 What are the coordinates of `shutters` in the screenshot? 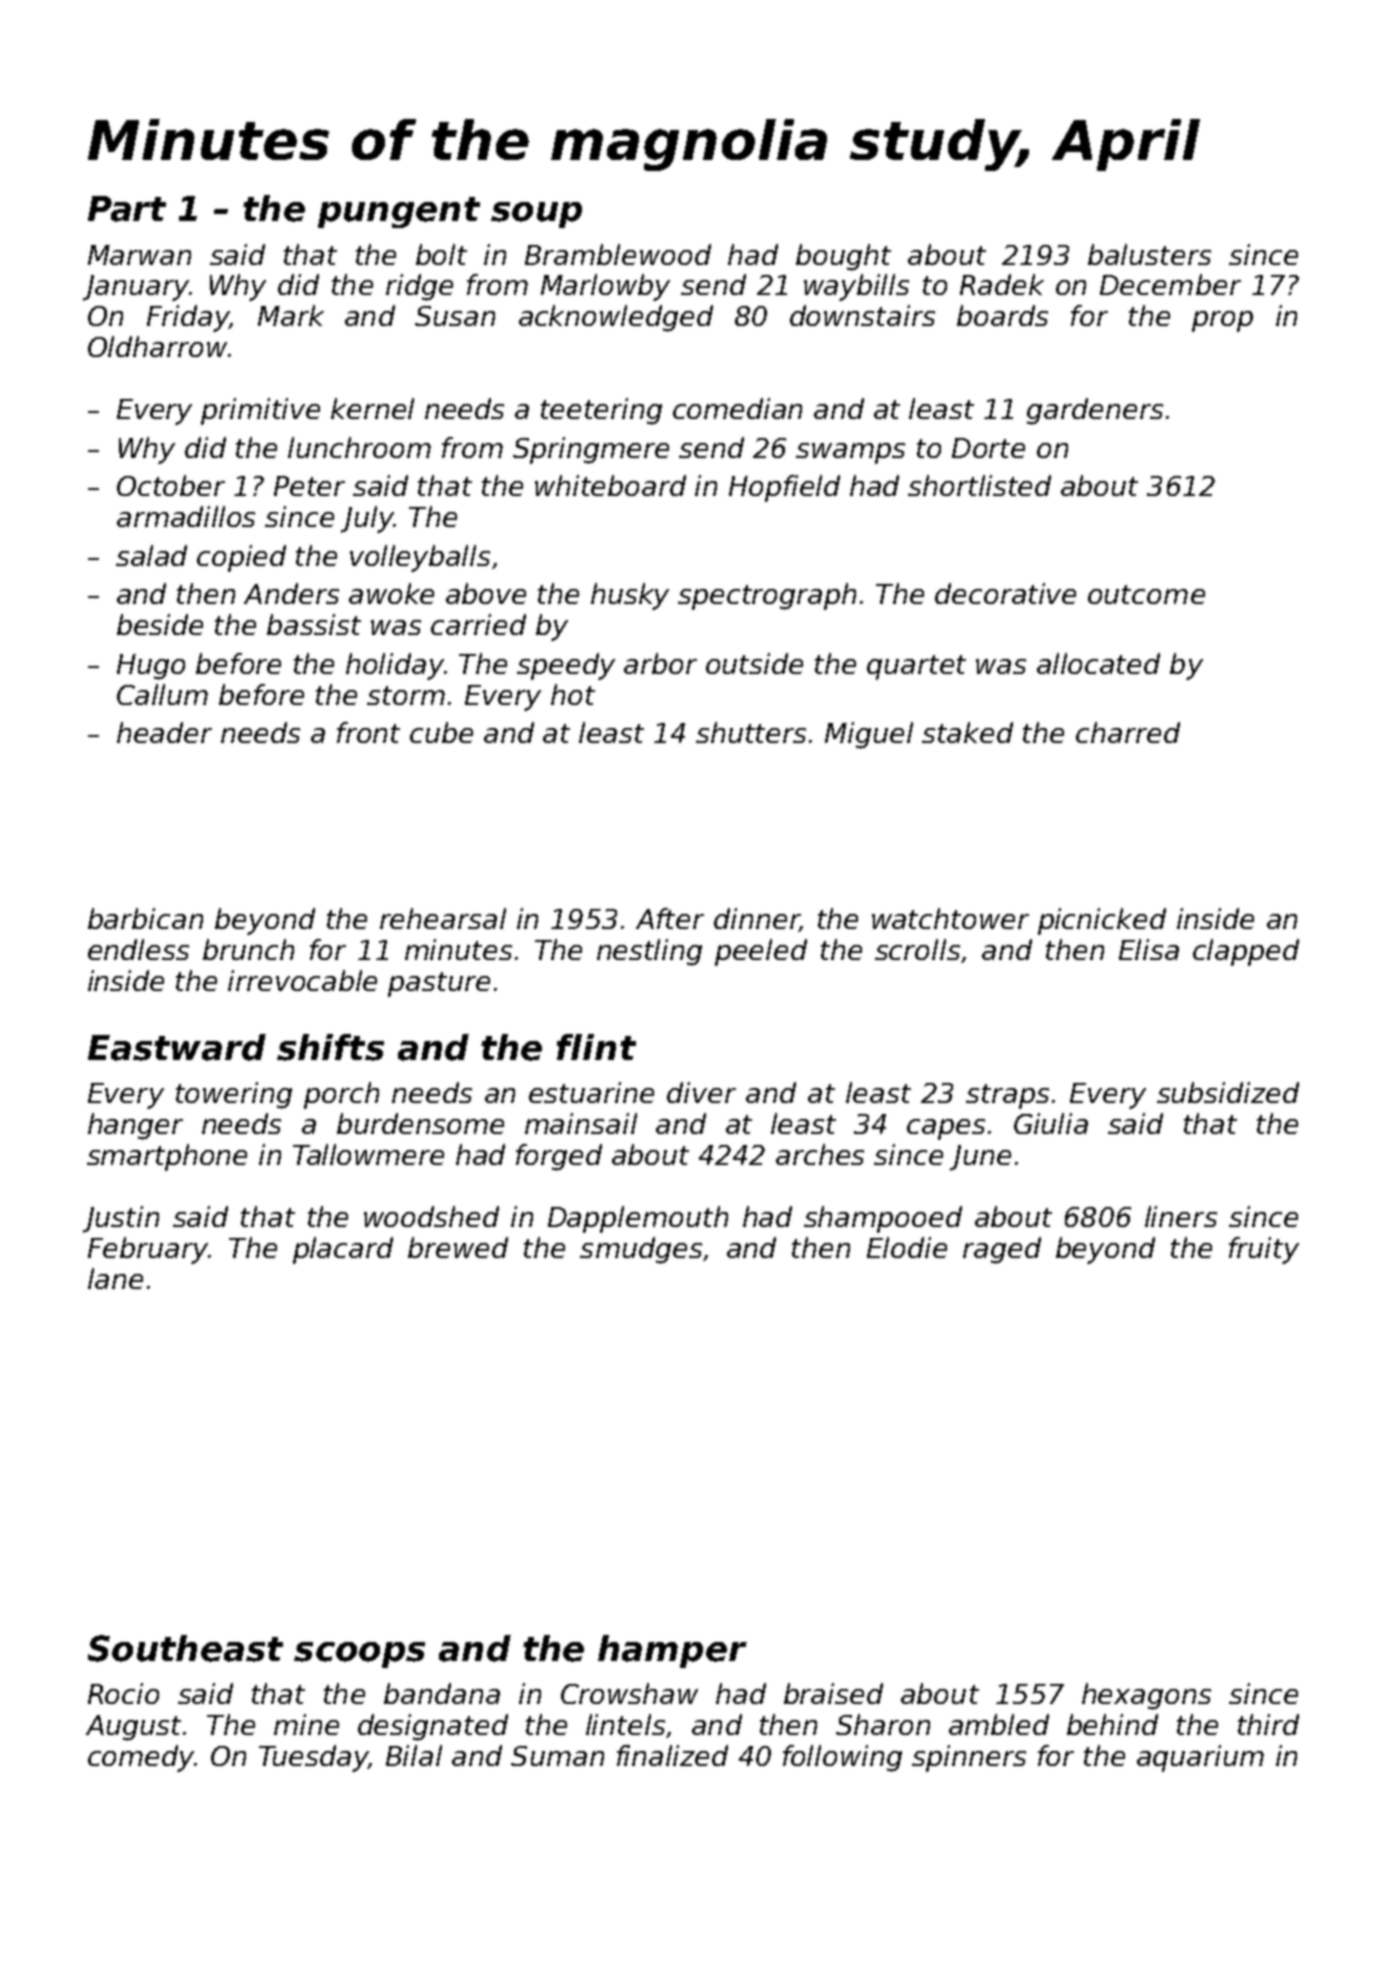 It's located at (751, 732).
